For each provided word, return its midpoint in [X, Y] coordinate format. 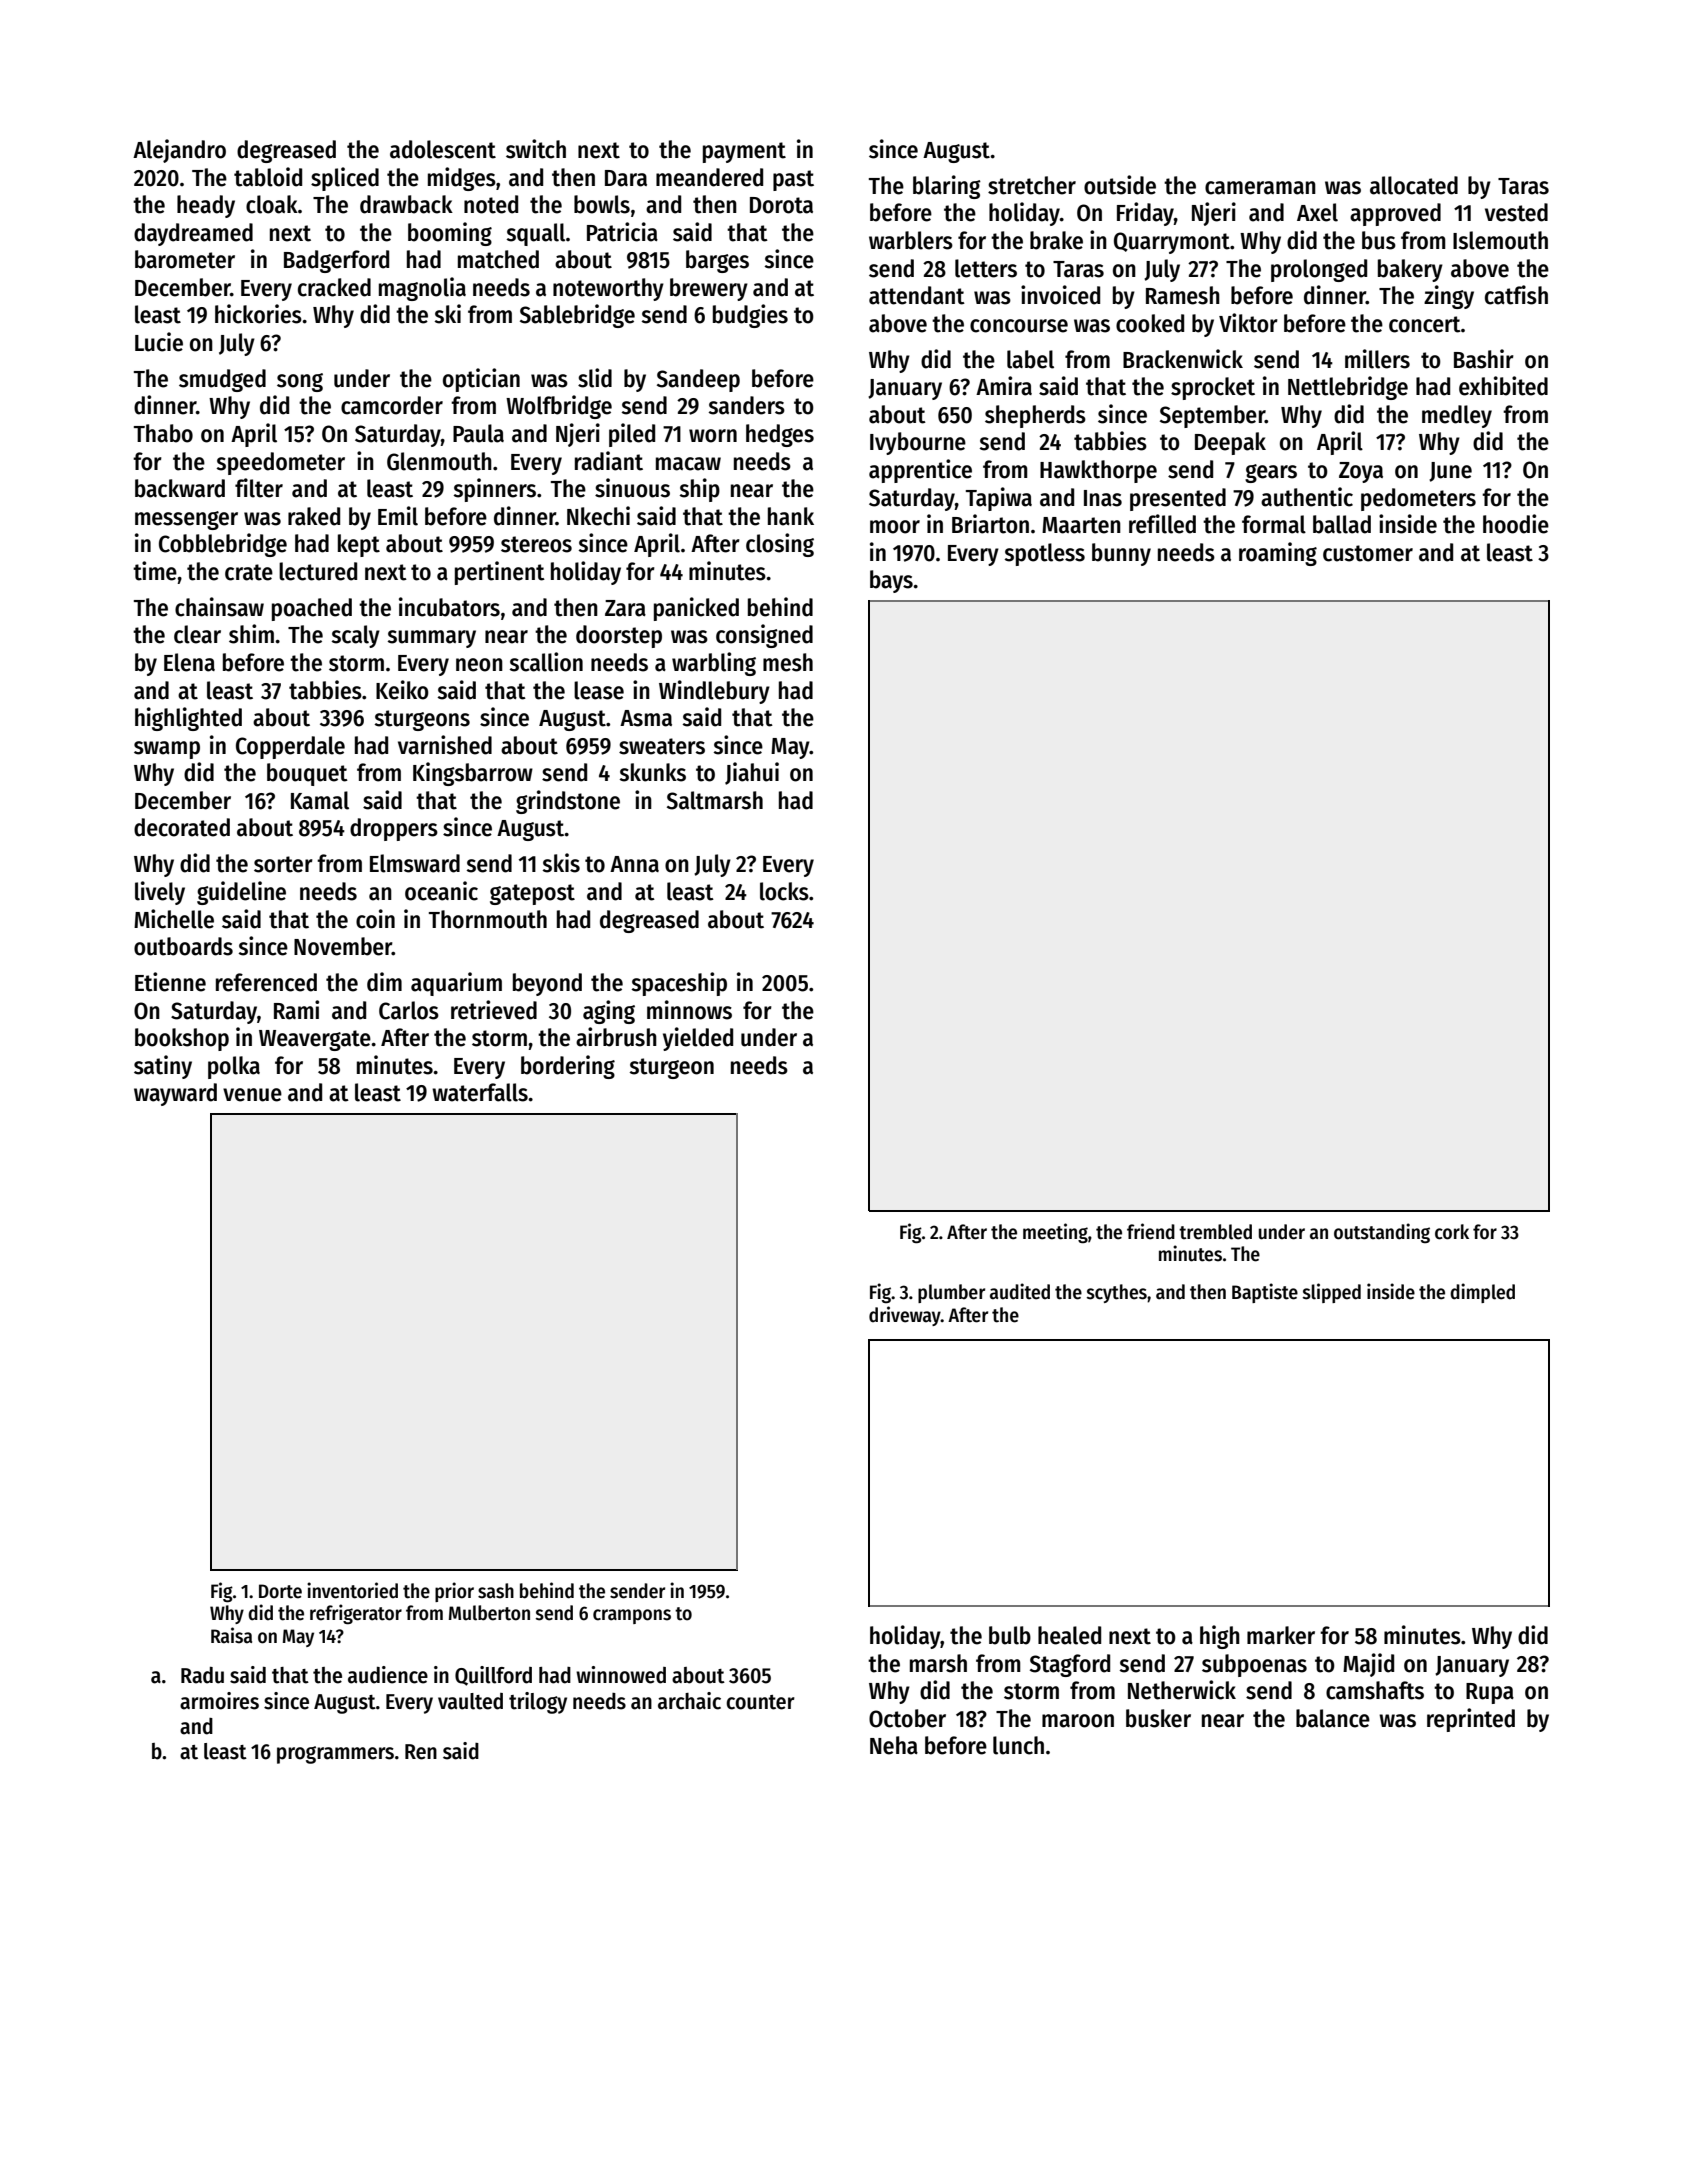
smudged [222, 380]
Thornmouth [488, 919]
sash [496, 1591]
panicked [696, 609]
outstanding [1382, 1233]
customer [1368, 553]
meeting [1055, 1233]
